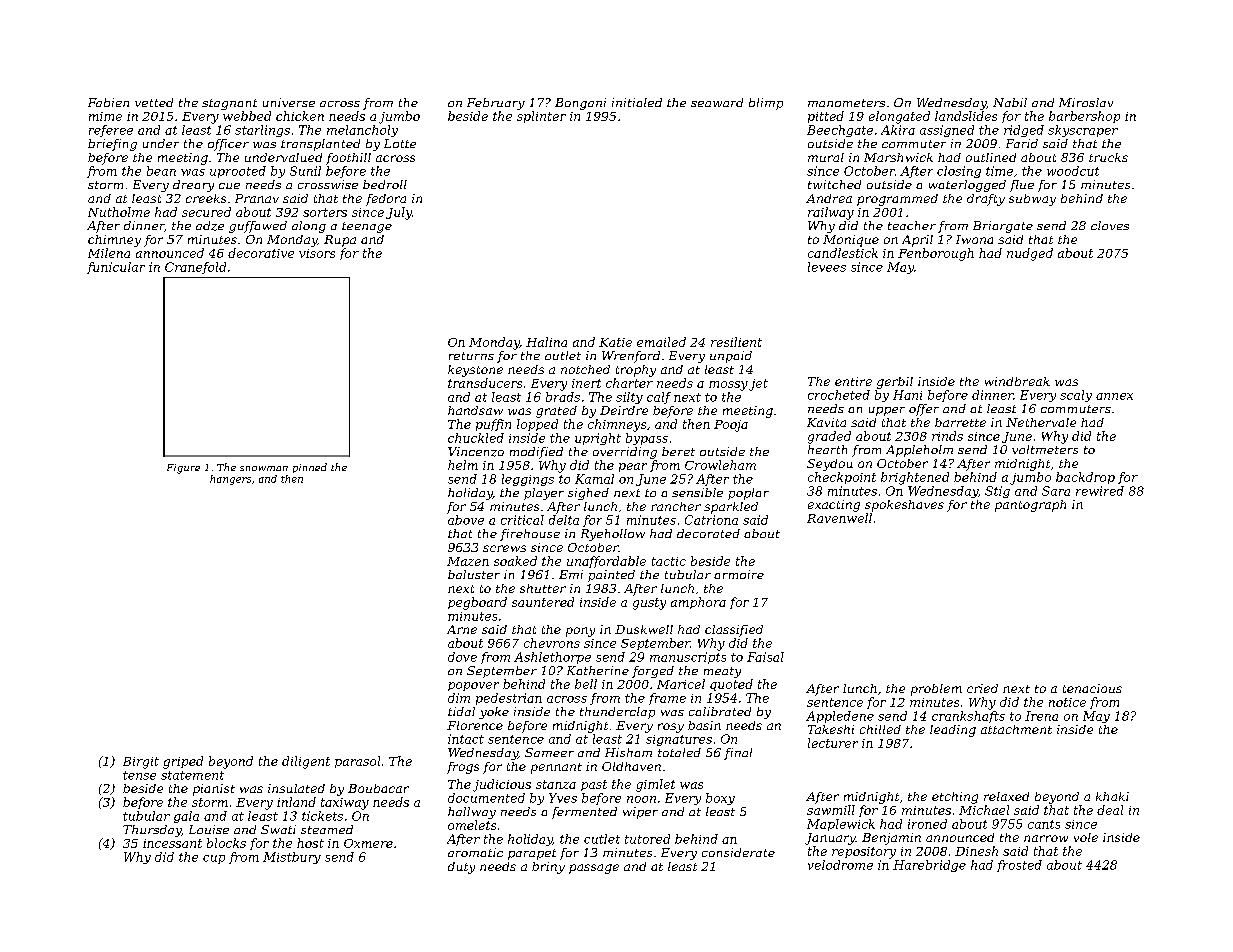 This screenshot has width=1233, height=952. I want to click on woodcut, so click(1073, 171).
